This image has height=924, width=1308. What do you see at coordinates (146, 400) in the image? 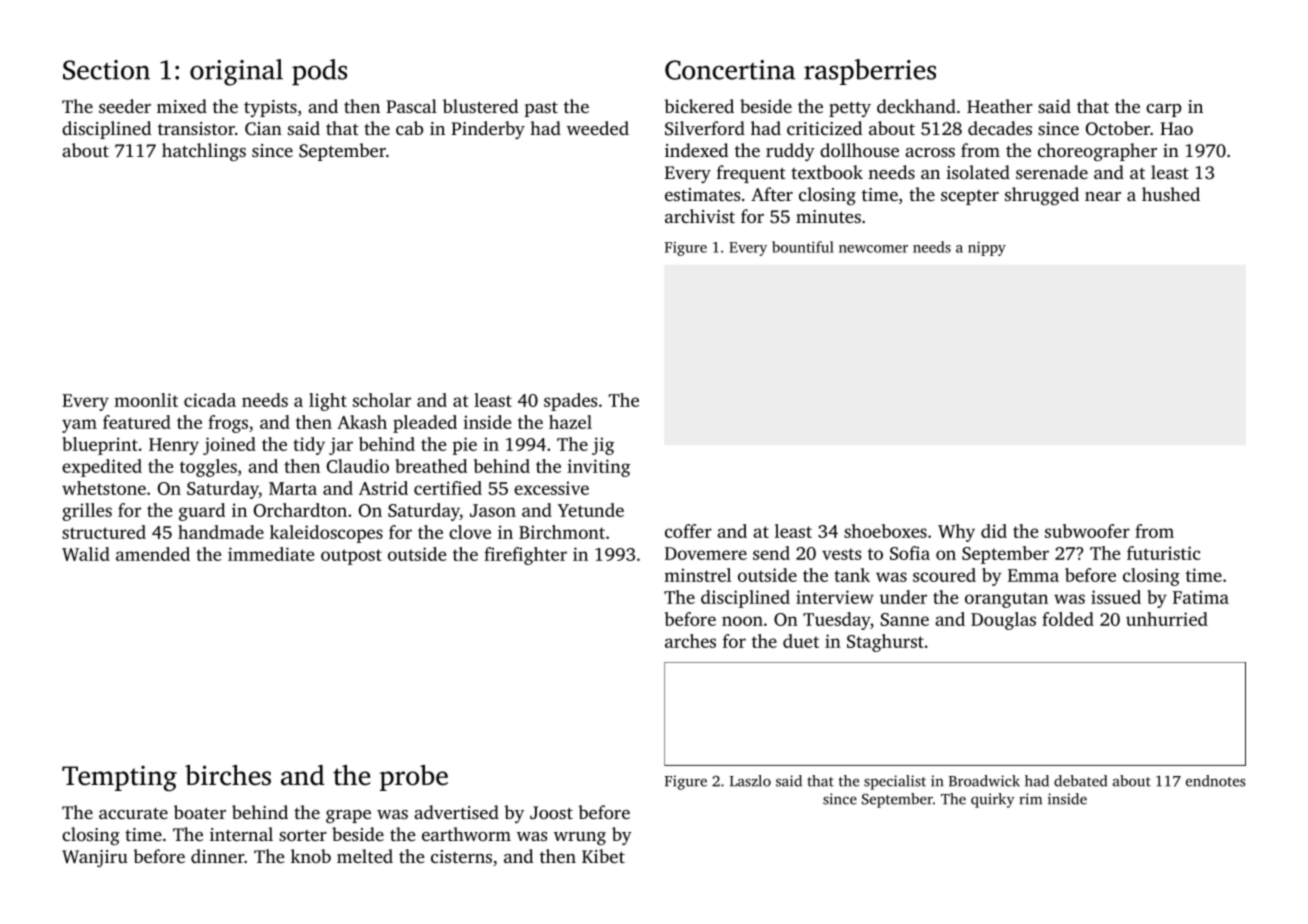
I see `moonlit` at bounding box center [146, 400].
